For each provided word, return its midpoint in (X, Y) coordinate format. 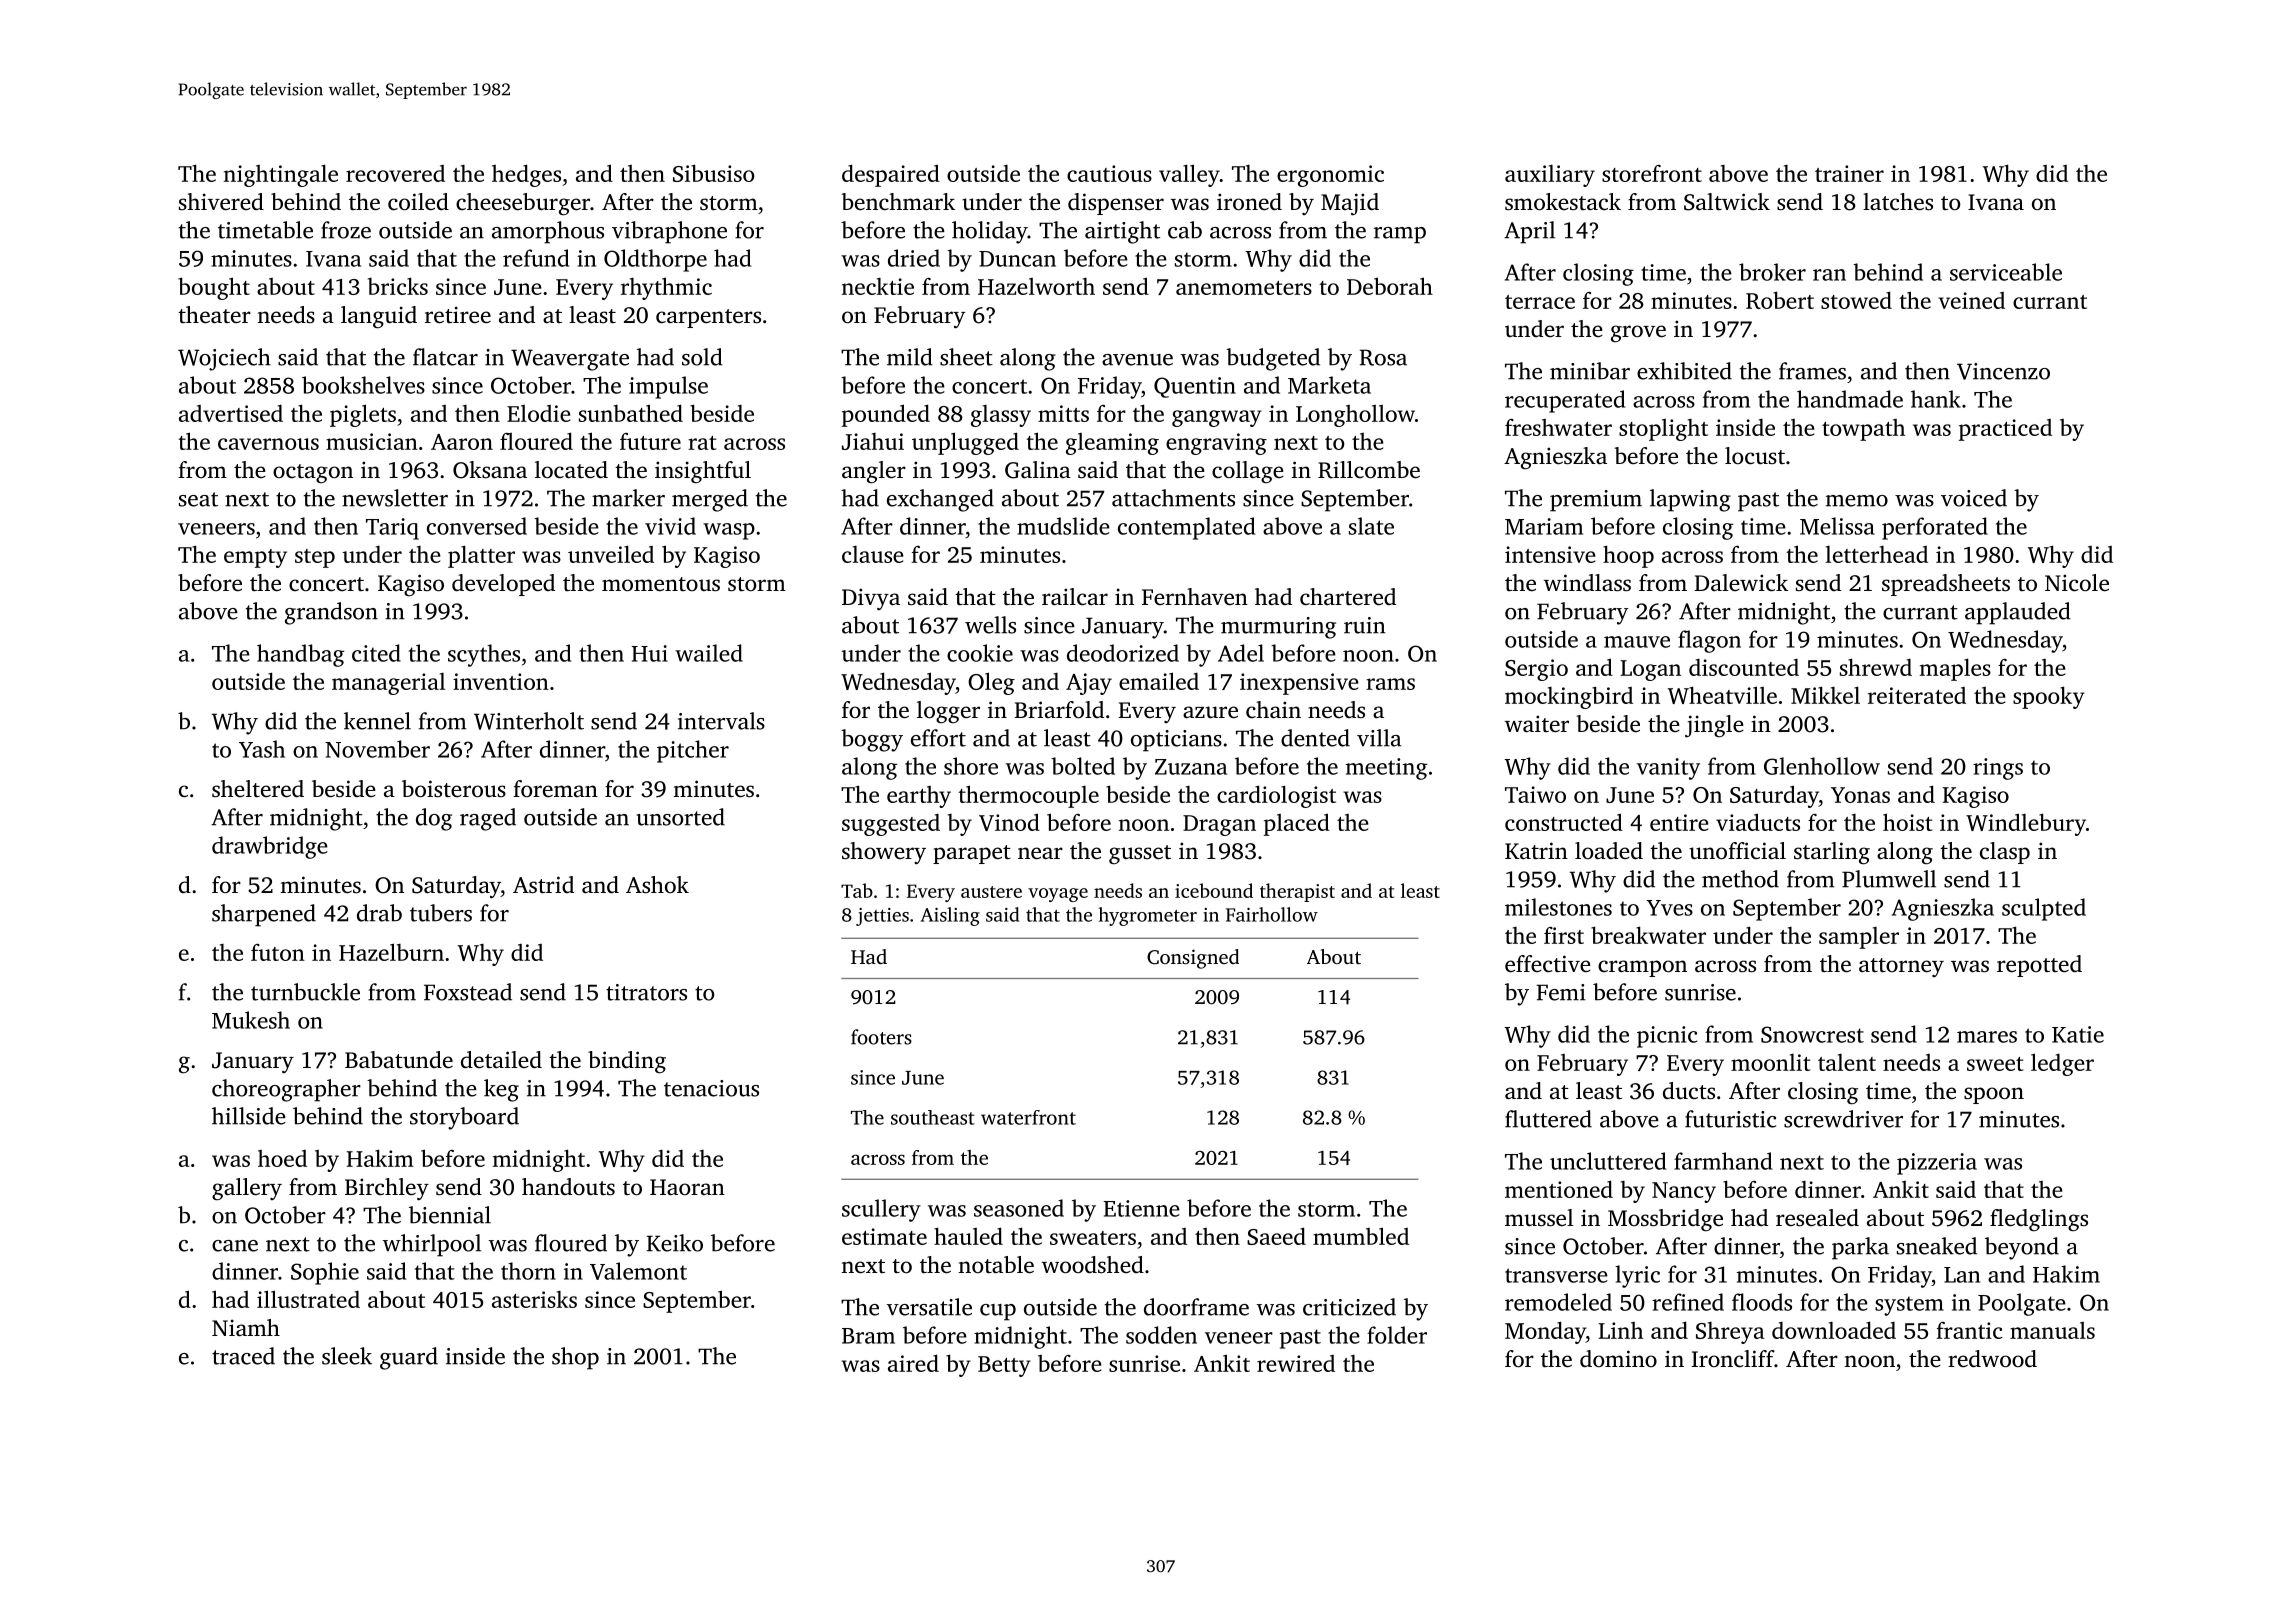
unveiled (611, 554)
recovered (395, 173)
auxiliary (1550, 176)
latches (1898, 202)
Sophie (325, 1273)
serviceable (2006, 272)
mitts (1063, 413)
